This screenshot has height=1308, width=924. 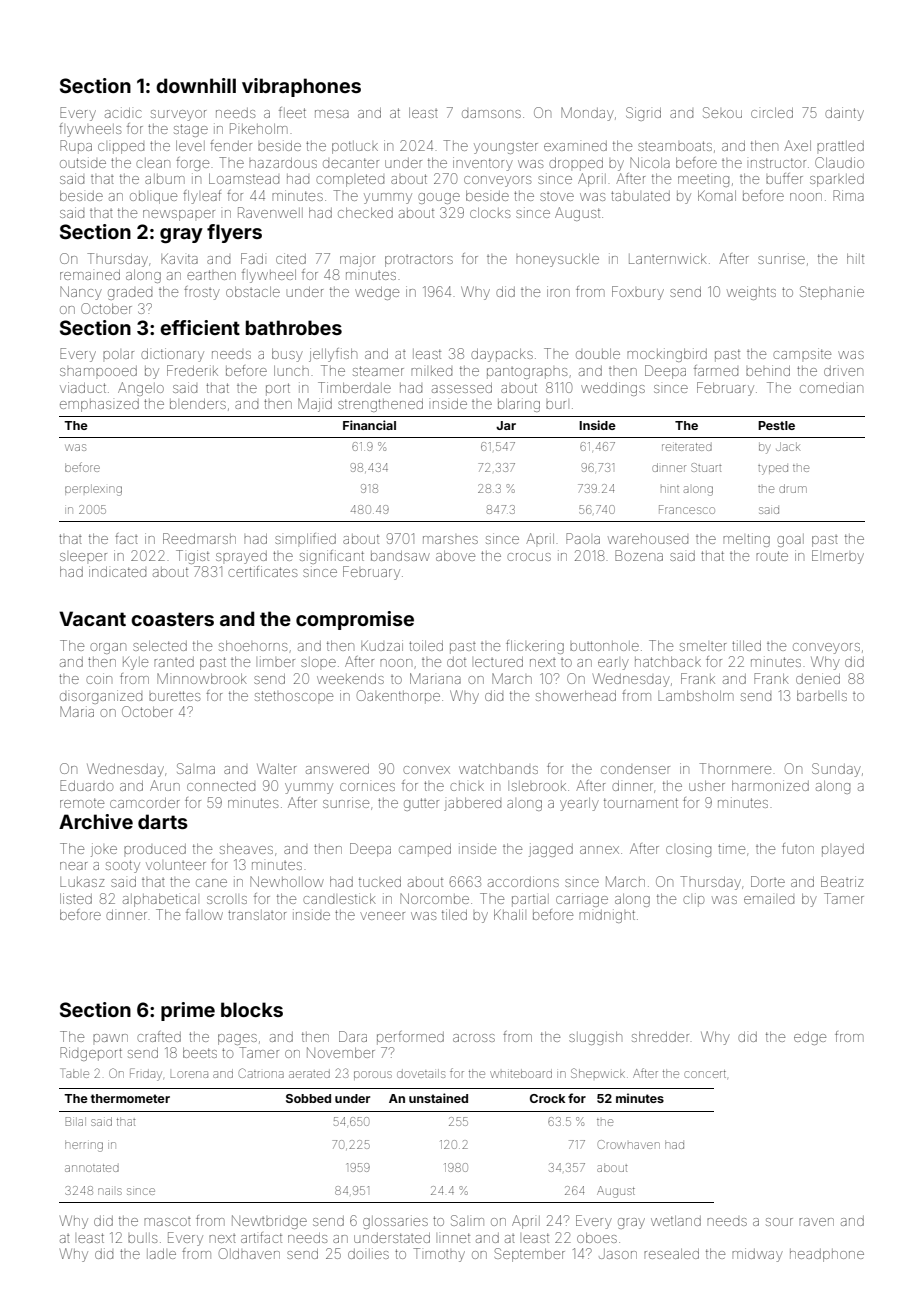 I want to click on barbells, so click(x=822, y=696).
